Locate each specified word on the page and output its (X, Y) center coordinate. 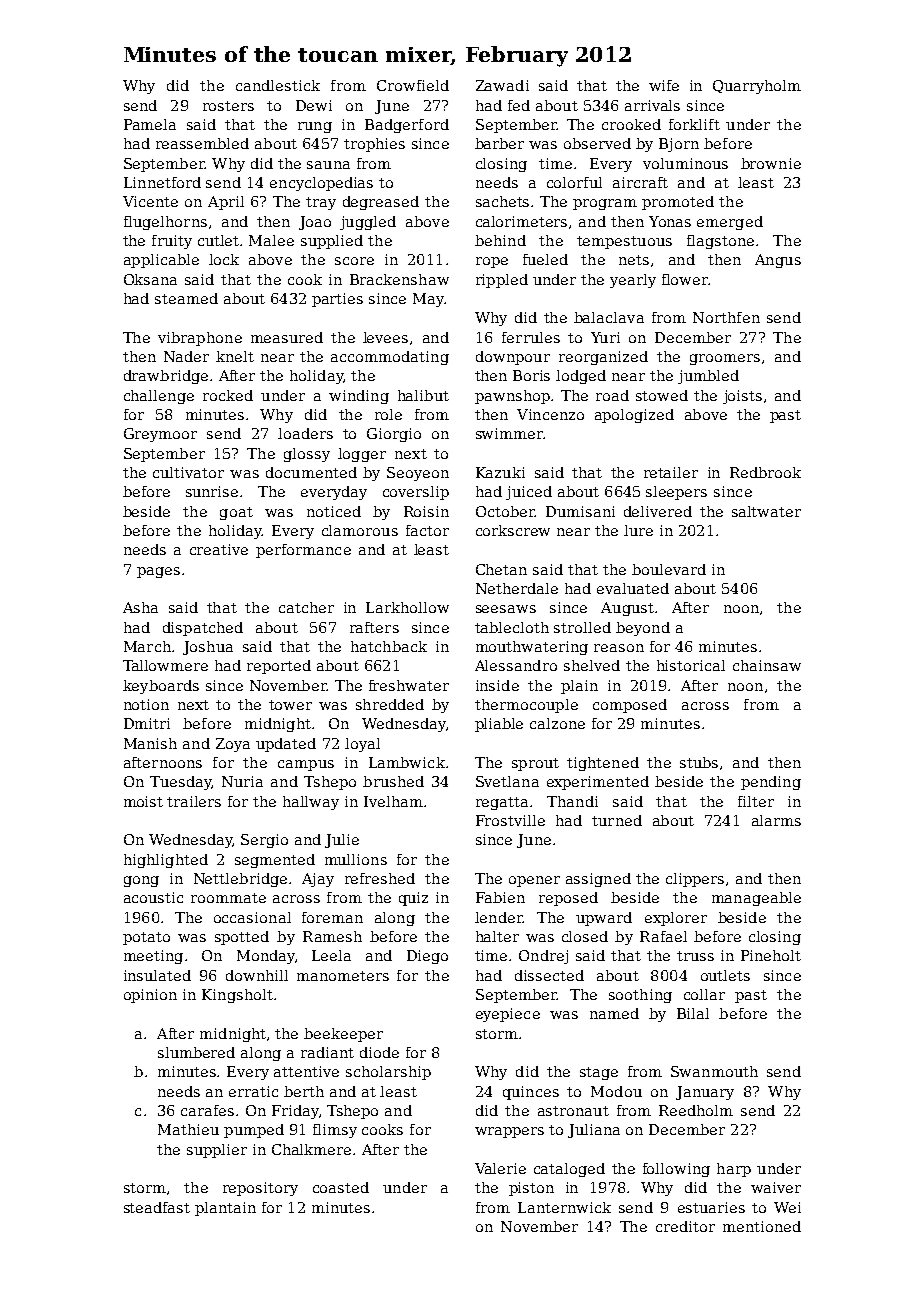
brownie (771, 163)
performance (303, 551)
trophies (374, 145)
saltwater (766, 511)
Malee (271, 240)
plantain (225, 1209)
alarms (776, 820)
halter (497, 936)
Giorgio (394, 435)
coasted (341, 1187)
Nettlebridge (240, 880)
